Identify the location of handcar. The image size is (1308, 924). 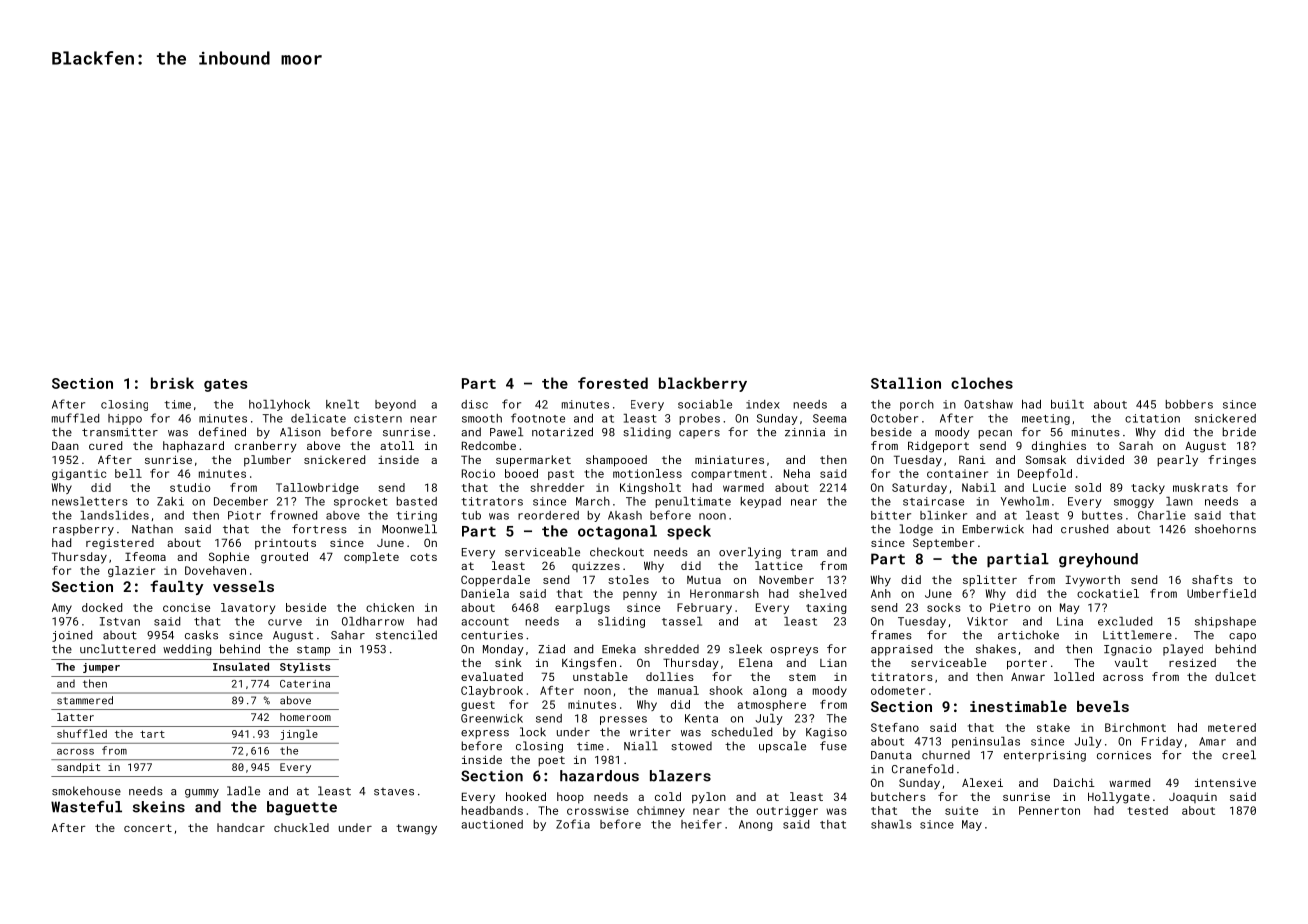
(241, 827).
